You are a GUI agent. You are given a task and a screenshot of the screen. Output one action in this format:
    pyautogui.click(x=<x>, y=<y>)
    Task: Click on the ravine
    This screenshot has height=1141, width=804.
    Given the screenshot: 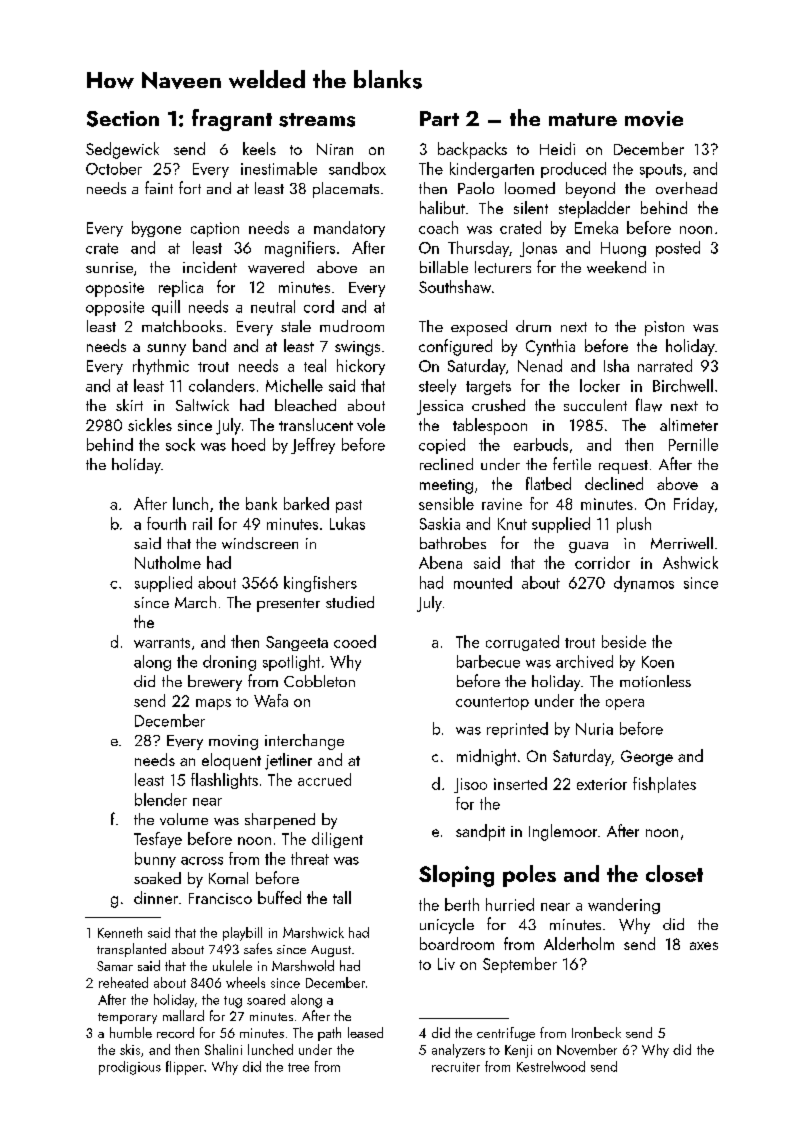 What is the action you would take?
    pyautogui.click(x=502, y=504)
